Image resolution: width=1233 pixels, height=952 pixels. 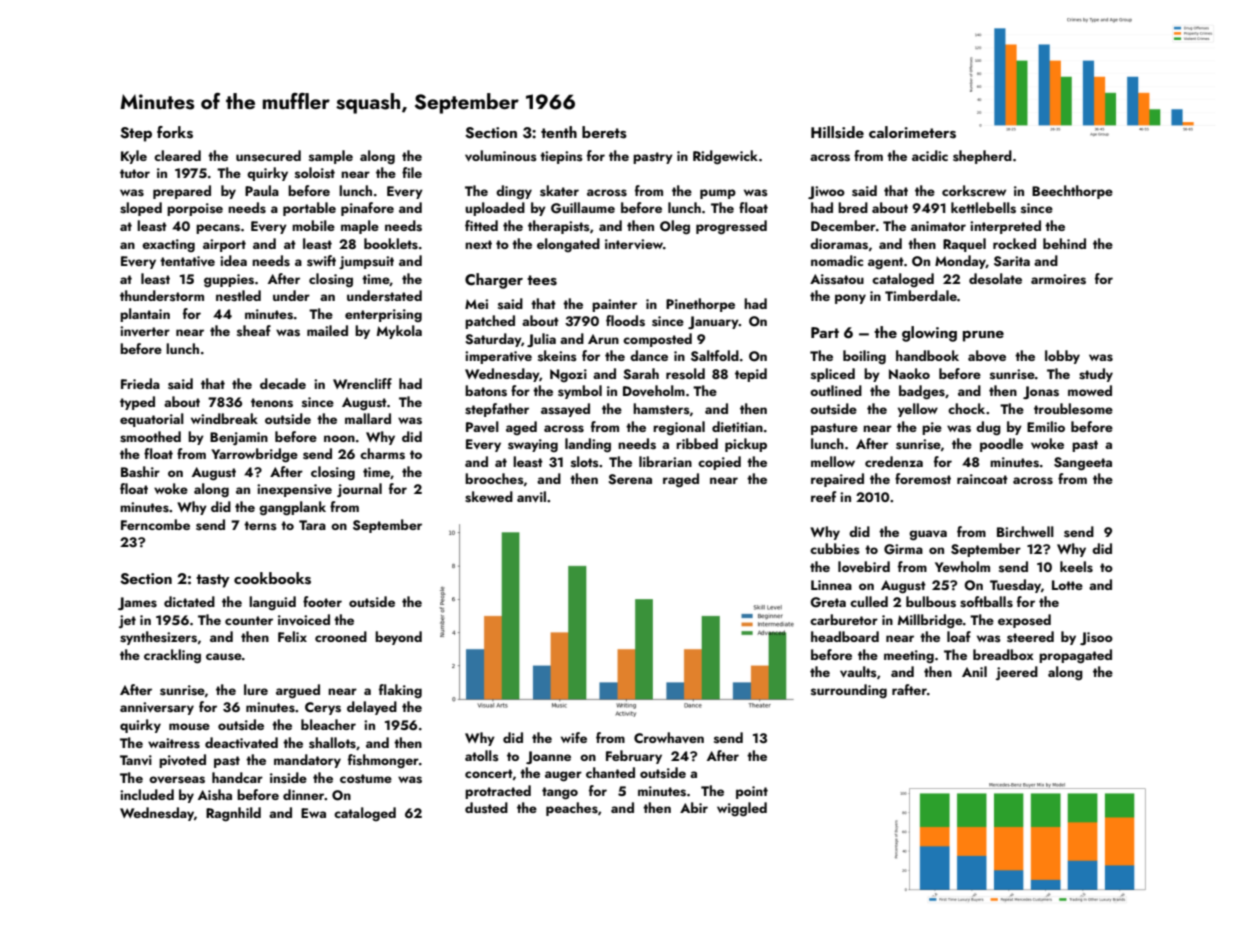 I want to click on Benjamin, so click(x=239, y=438).
